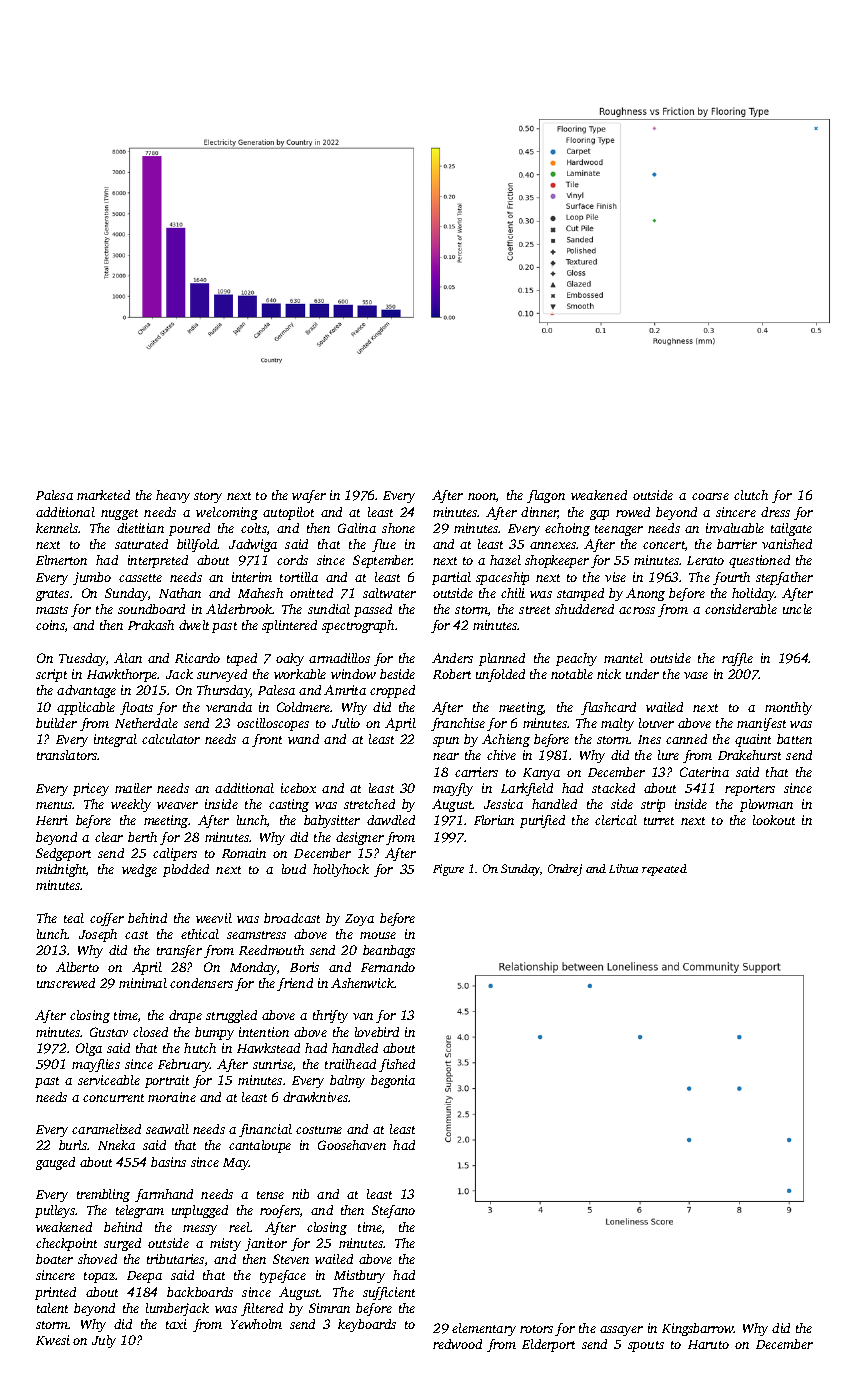 This screenshot has width=849, height=1400. Describe the element at coordinates (200, 1230) in the screenshot. I see `messy` at that location.
